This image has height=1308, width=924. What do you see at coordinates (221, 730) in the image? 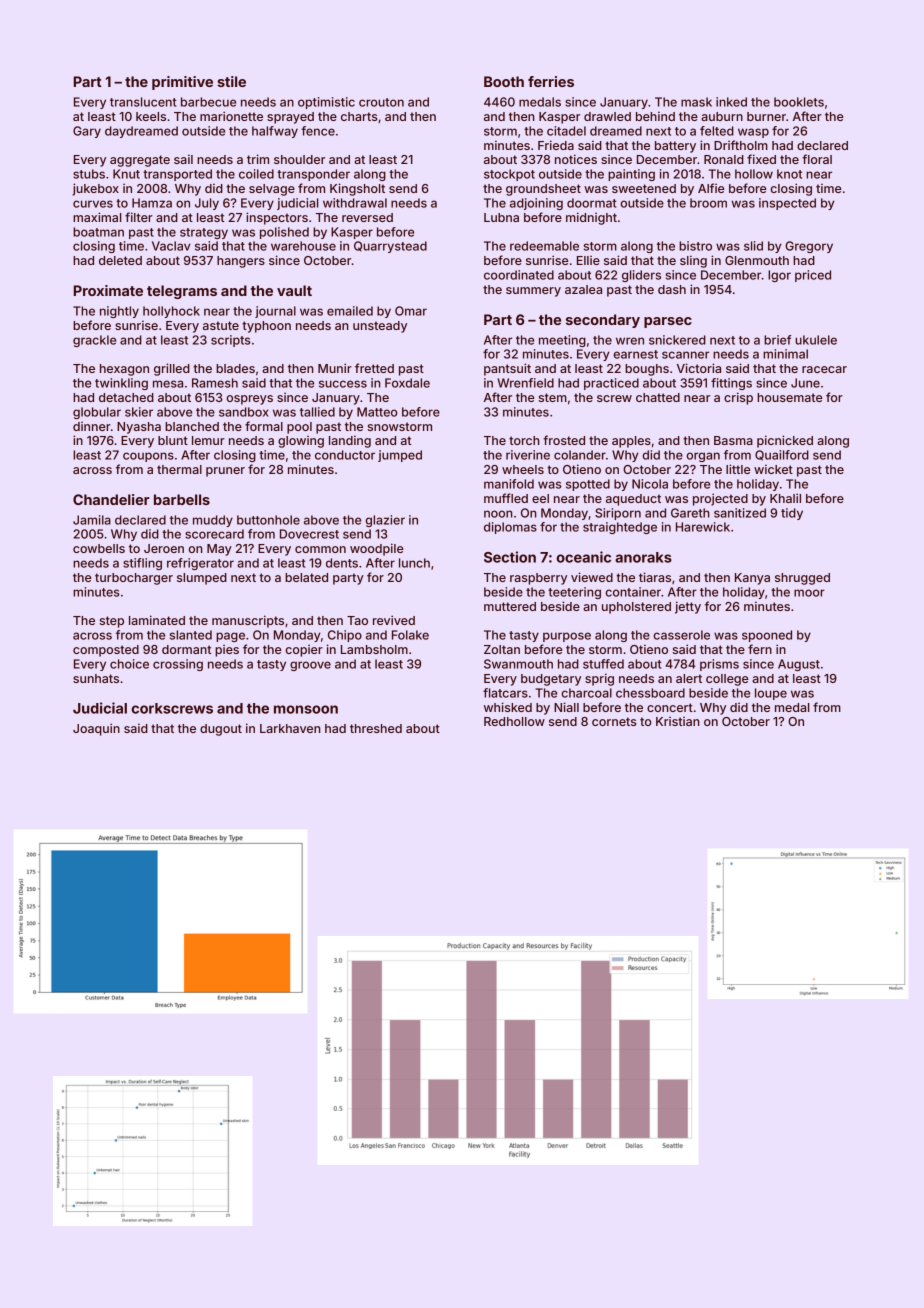
I see `dugout` at bounding box center [221, 730].
